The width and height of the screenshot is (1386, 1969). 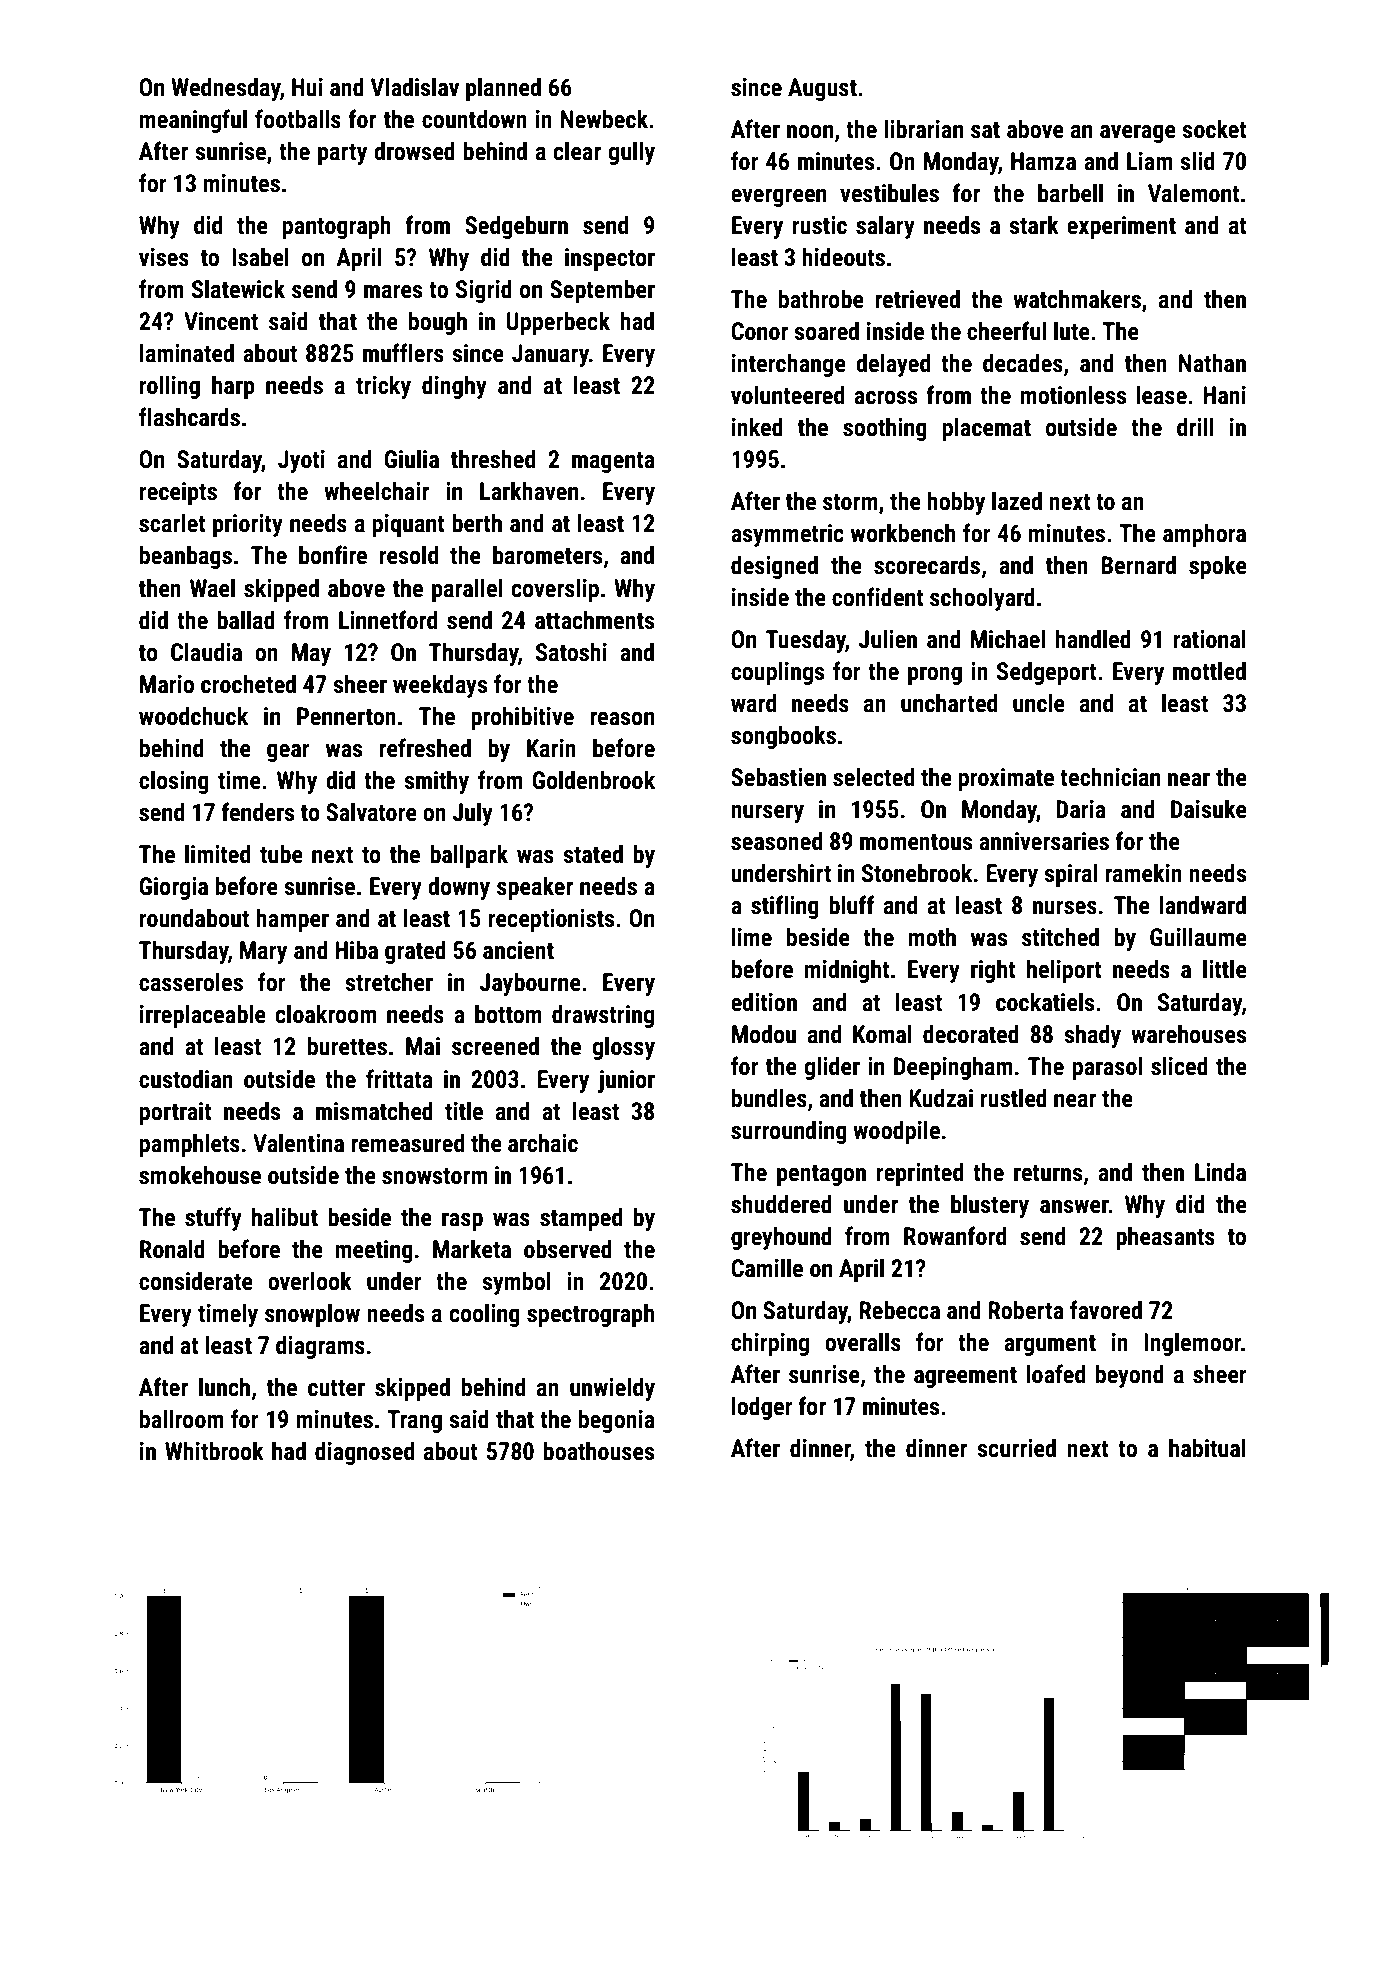 What do you see at coordinates (789, 1132) in the screenshot?
I see `surrounding` at bounding box center [789, 1132].
